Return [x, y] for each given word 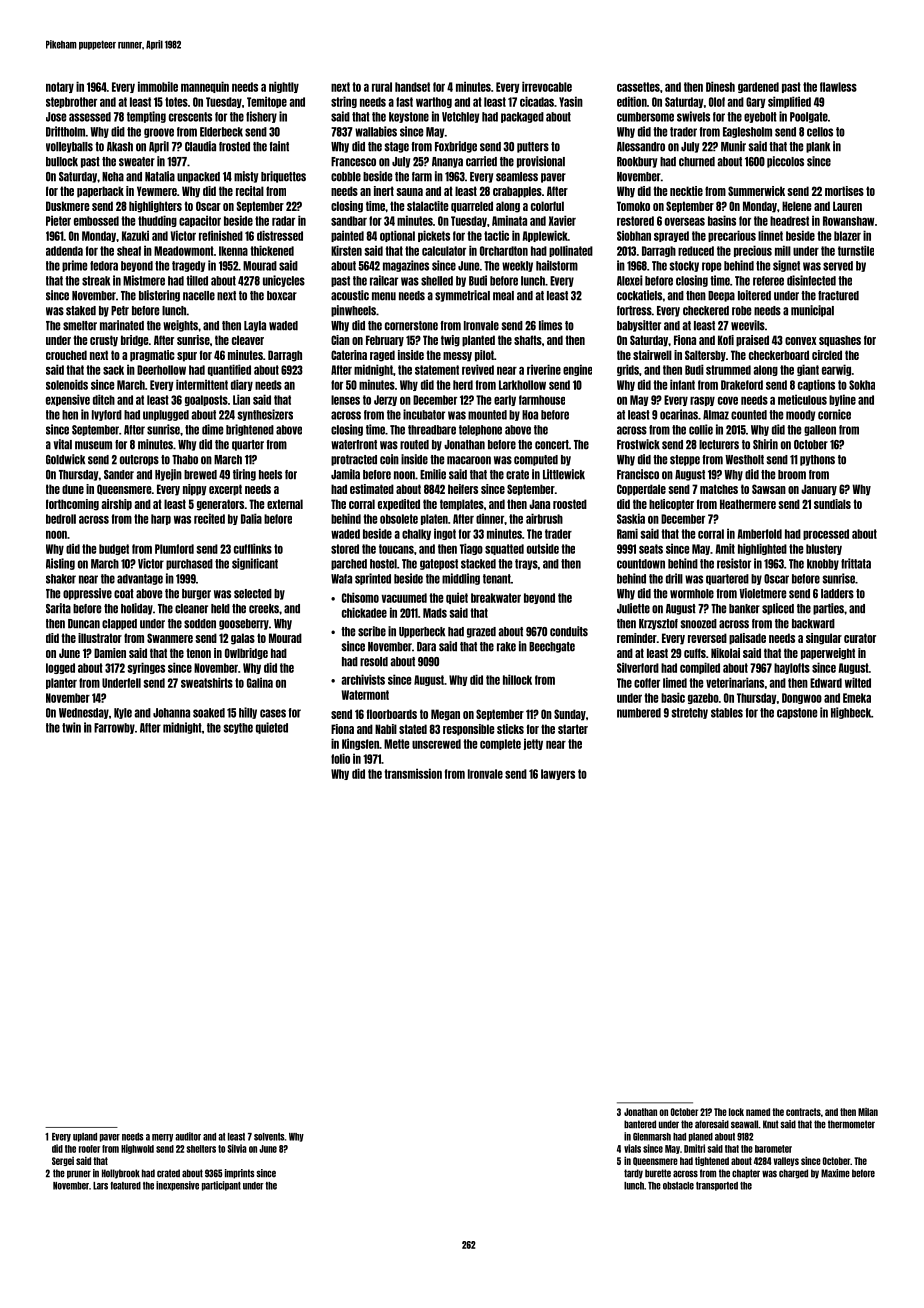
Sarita [58, 608]
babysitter [639, 326]
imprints [240, 1174]
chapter [746, 1174]
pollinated [571, 251]
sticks [510, 729]
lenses [345, 400]
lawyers [558, 774]
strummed [728, 370]
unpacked [198, 177]
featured [125, 1186]
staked [81, 311]
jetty [533, 744]
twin [71, 727]
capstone [797, 713]
